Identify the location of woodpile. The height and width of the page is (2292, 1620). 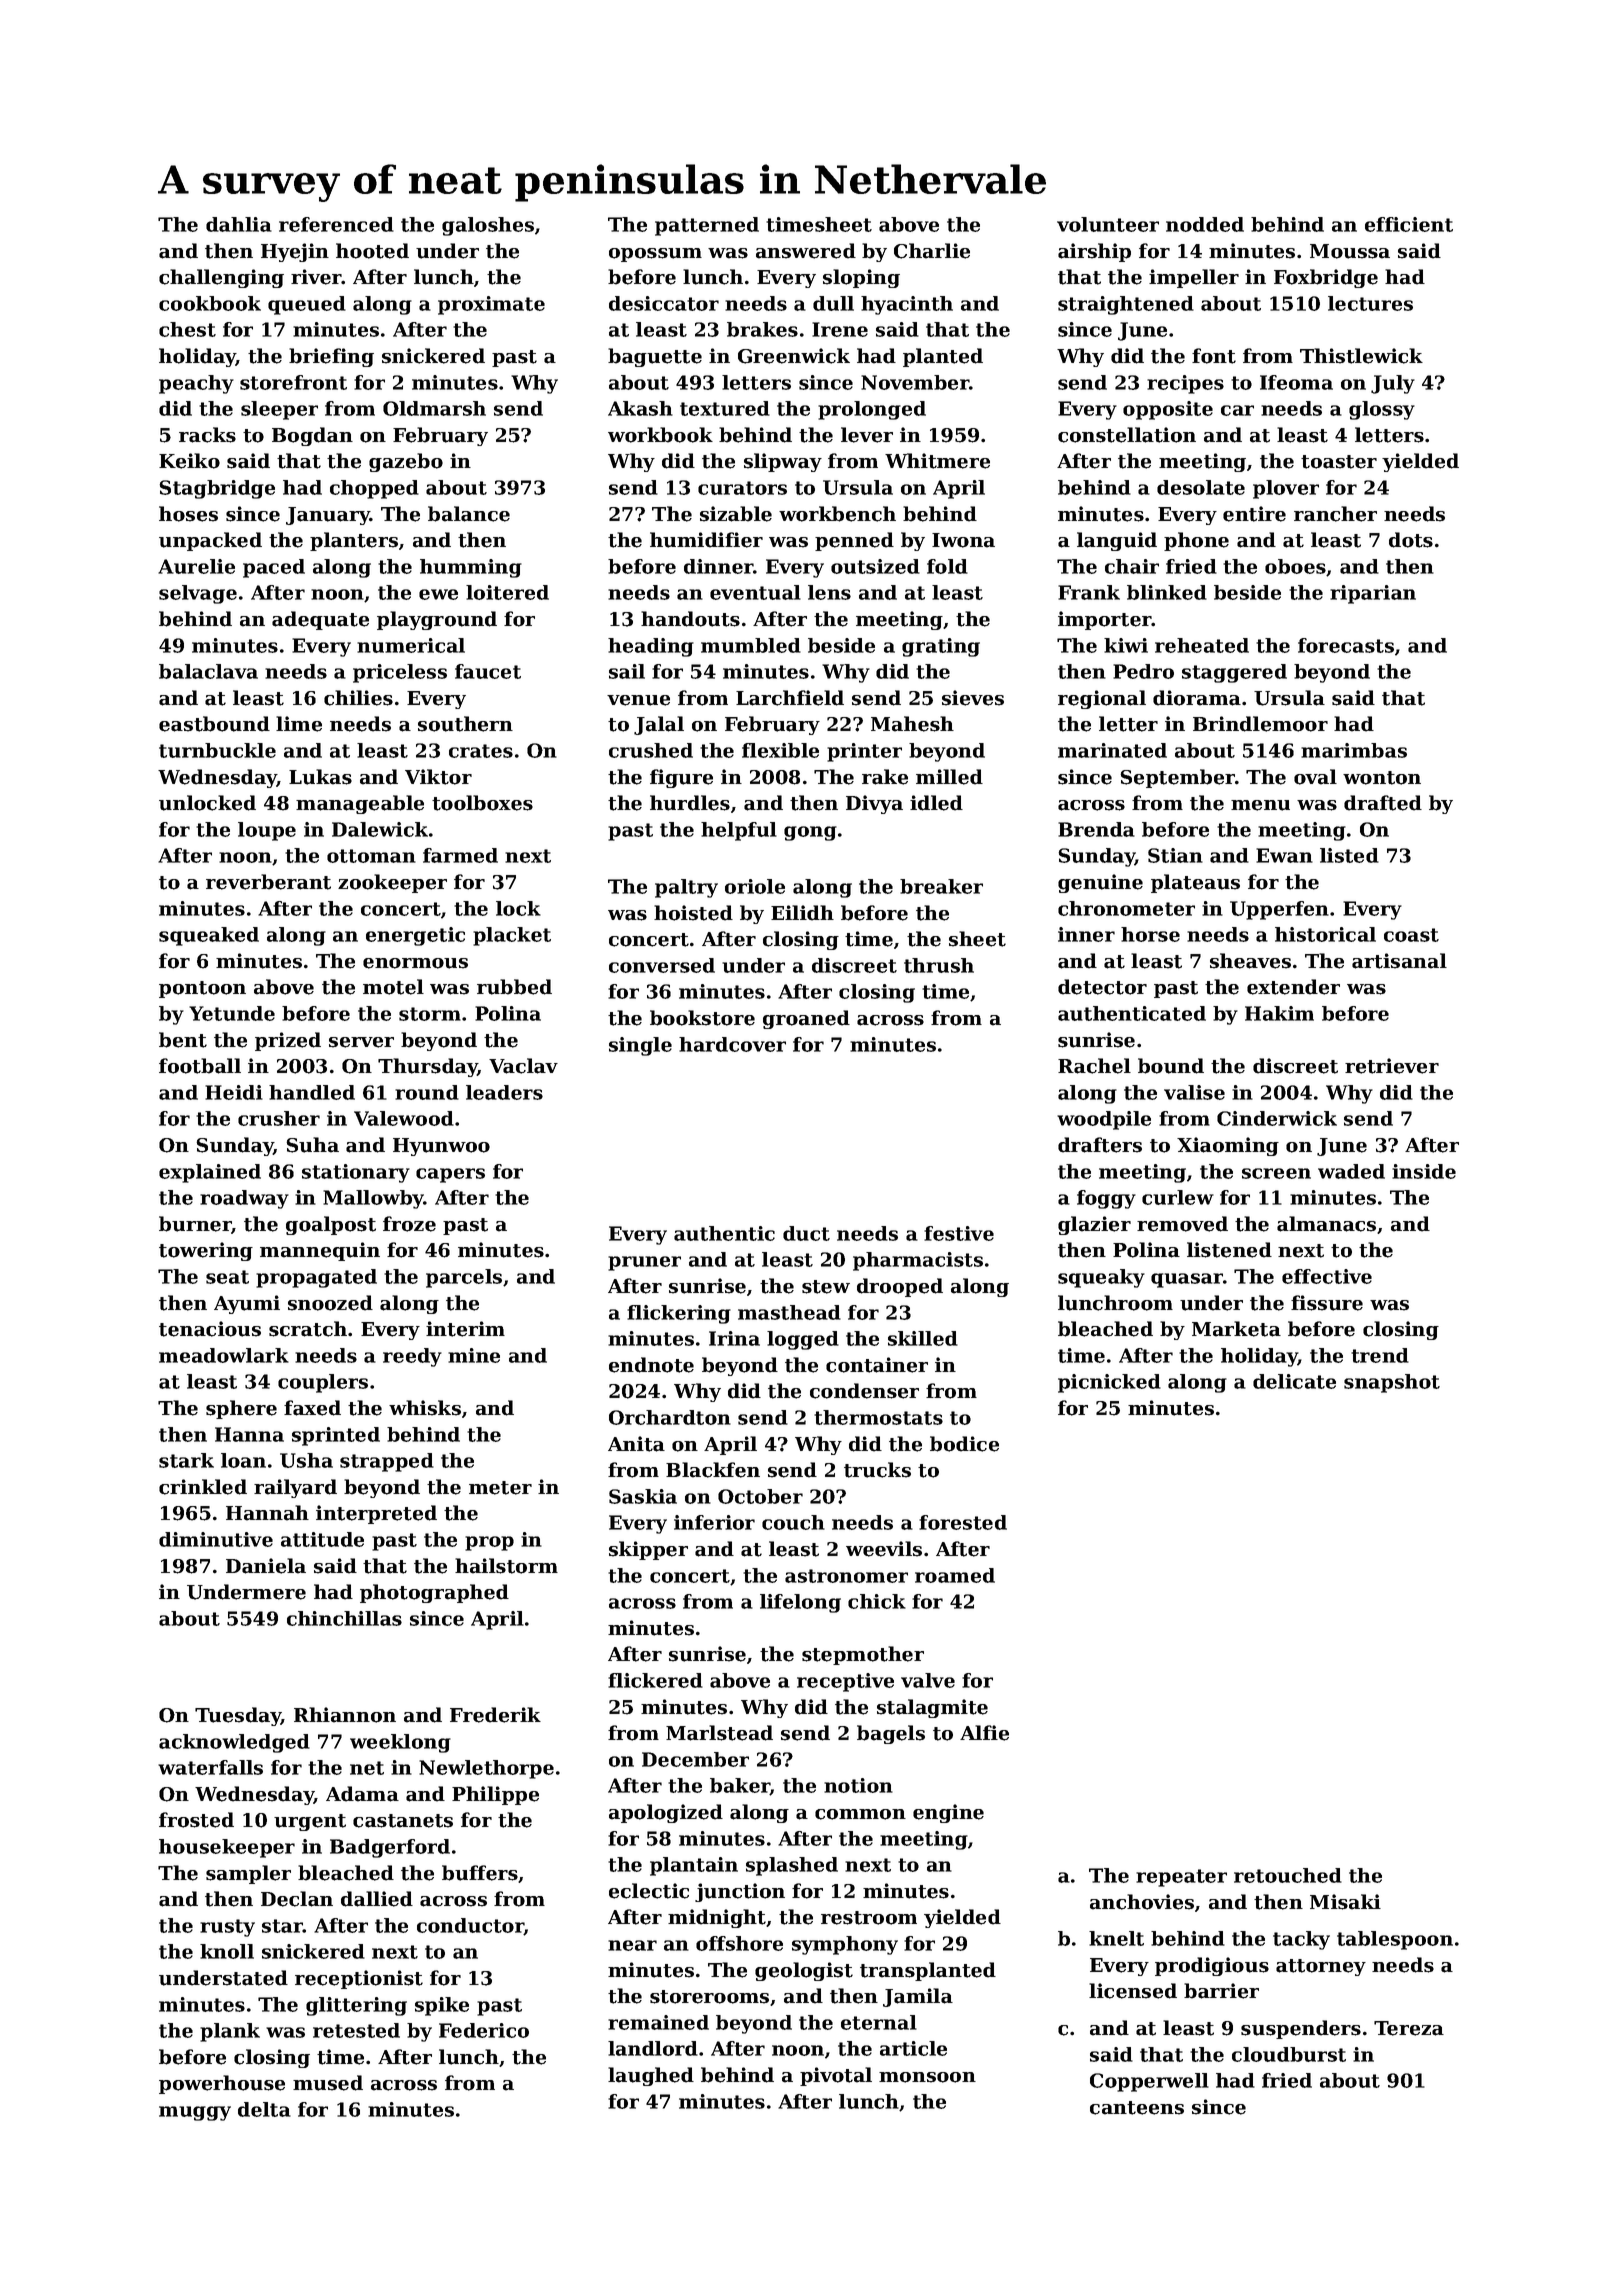
(1104, 1120).
